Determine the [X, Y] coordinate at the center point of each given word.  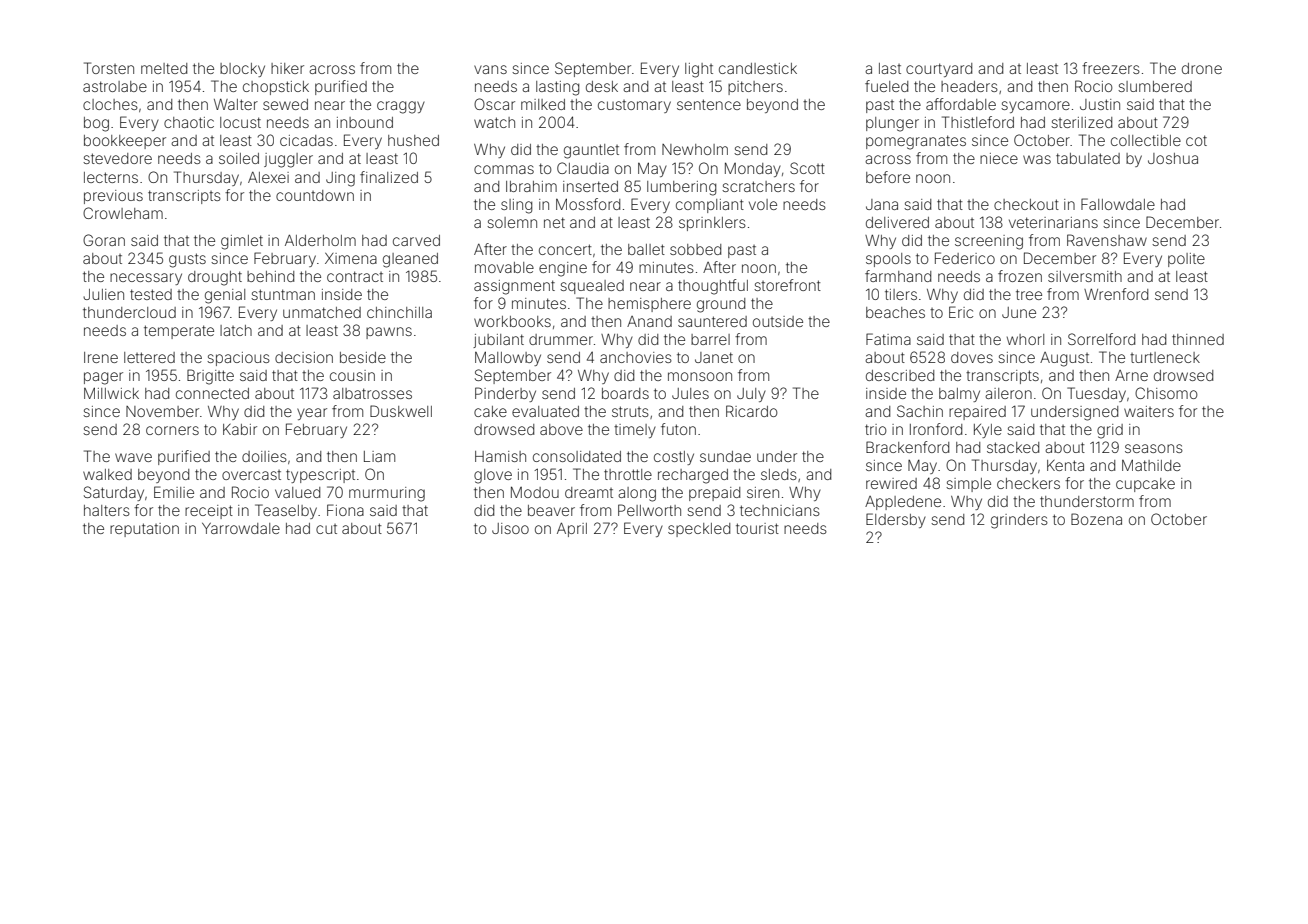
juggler [288, 160]
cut [326, 529]
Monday [753, 169]
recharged [693, 476]
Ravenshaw [1107, 240]
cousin [352, 375]
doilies [264, 456]
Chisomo [1166, 393]
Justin [1100, 104]
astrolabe [115, 86]
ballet [646, 249]
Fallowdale [1118, 204]
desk [602, 86]
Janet [714, 357]
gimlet [242, 242]
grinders [1019, 521]
